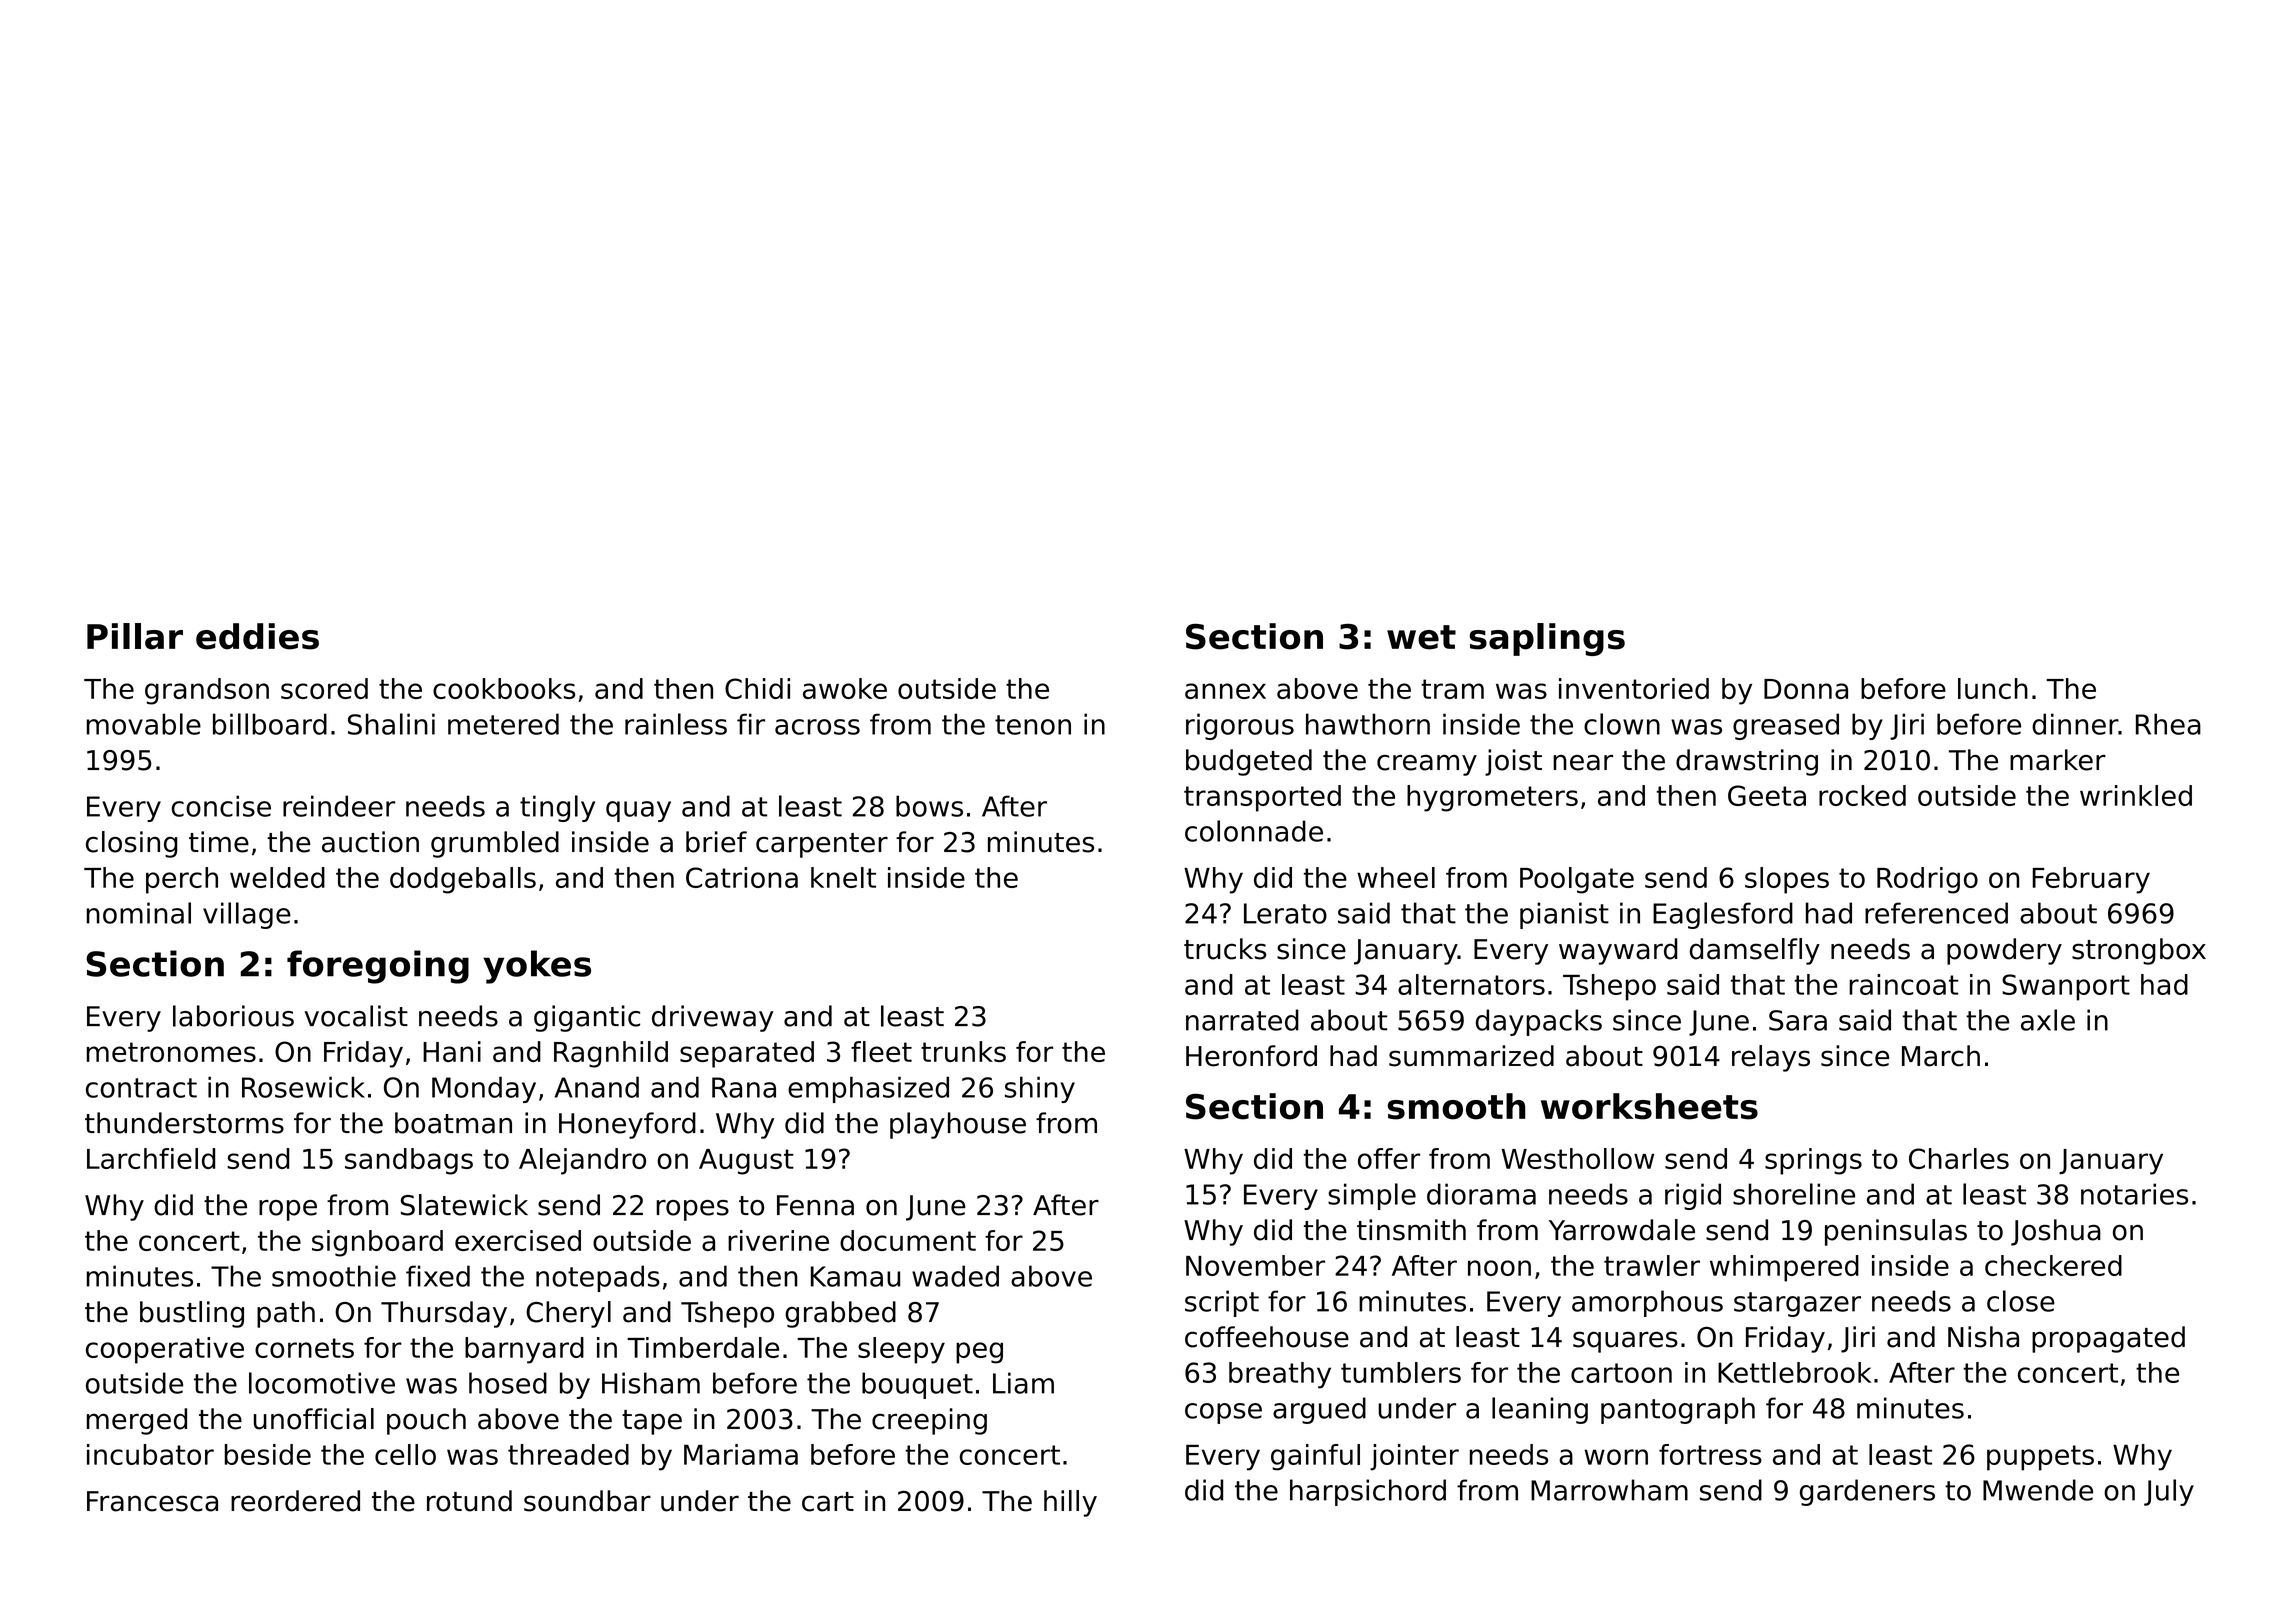 The image size is (2292, 1620). Describe the element at coordinates (1255, 1265) in the document. I see `November` at that location.
